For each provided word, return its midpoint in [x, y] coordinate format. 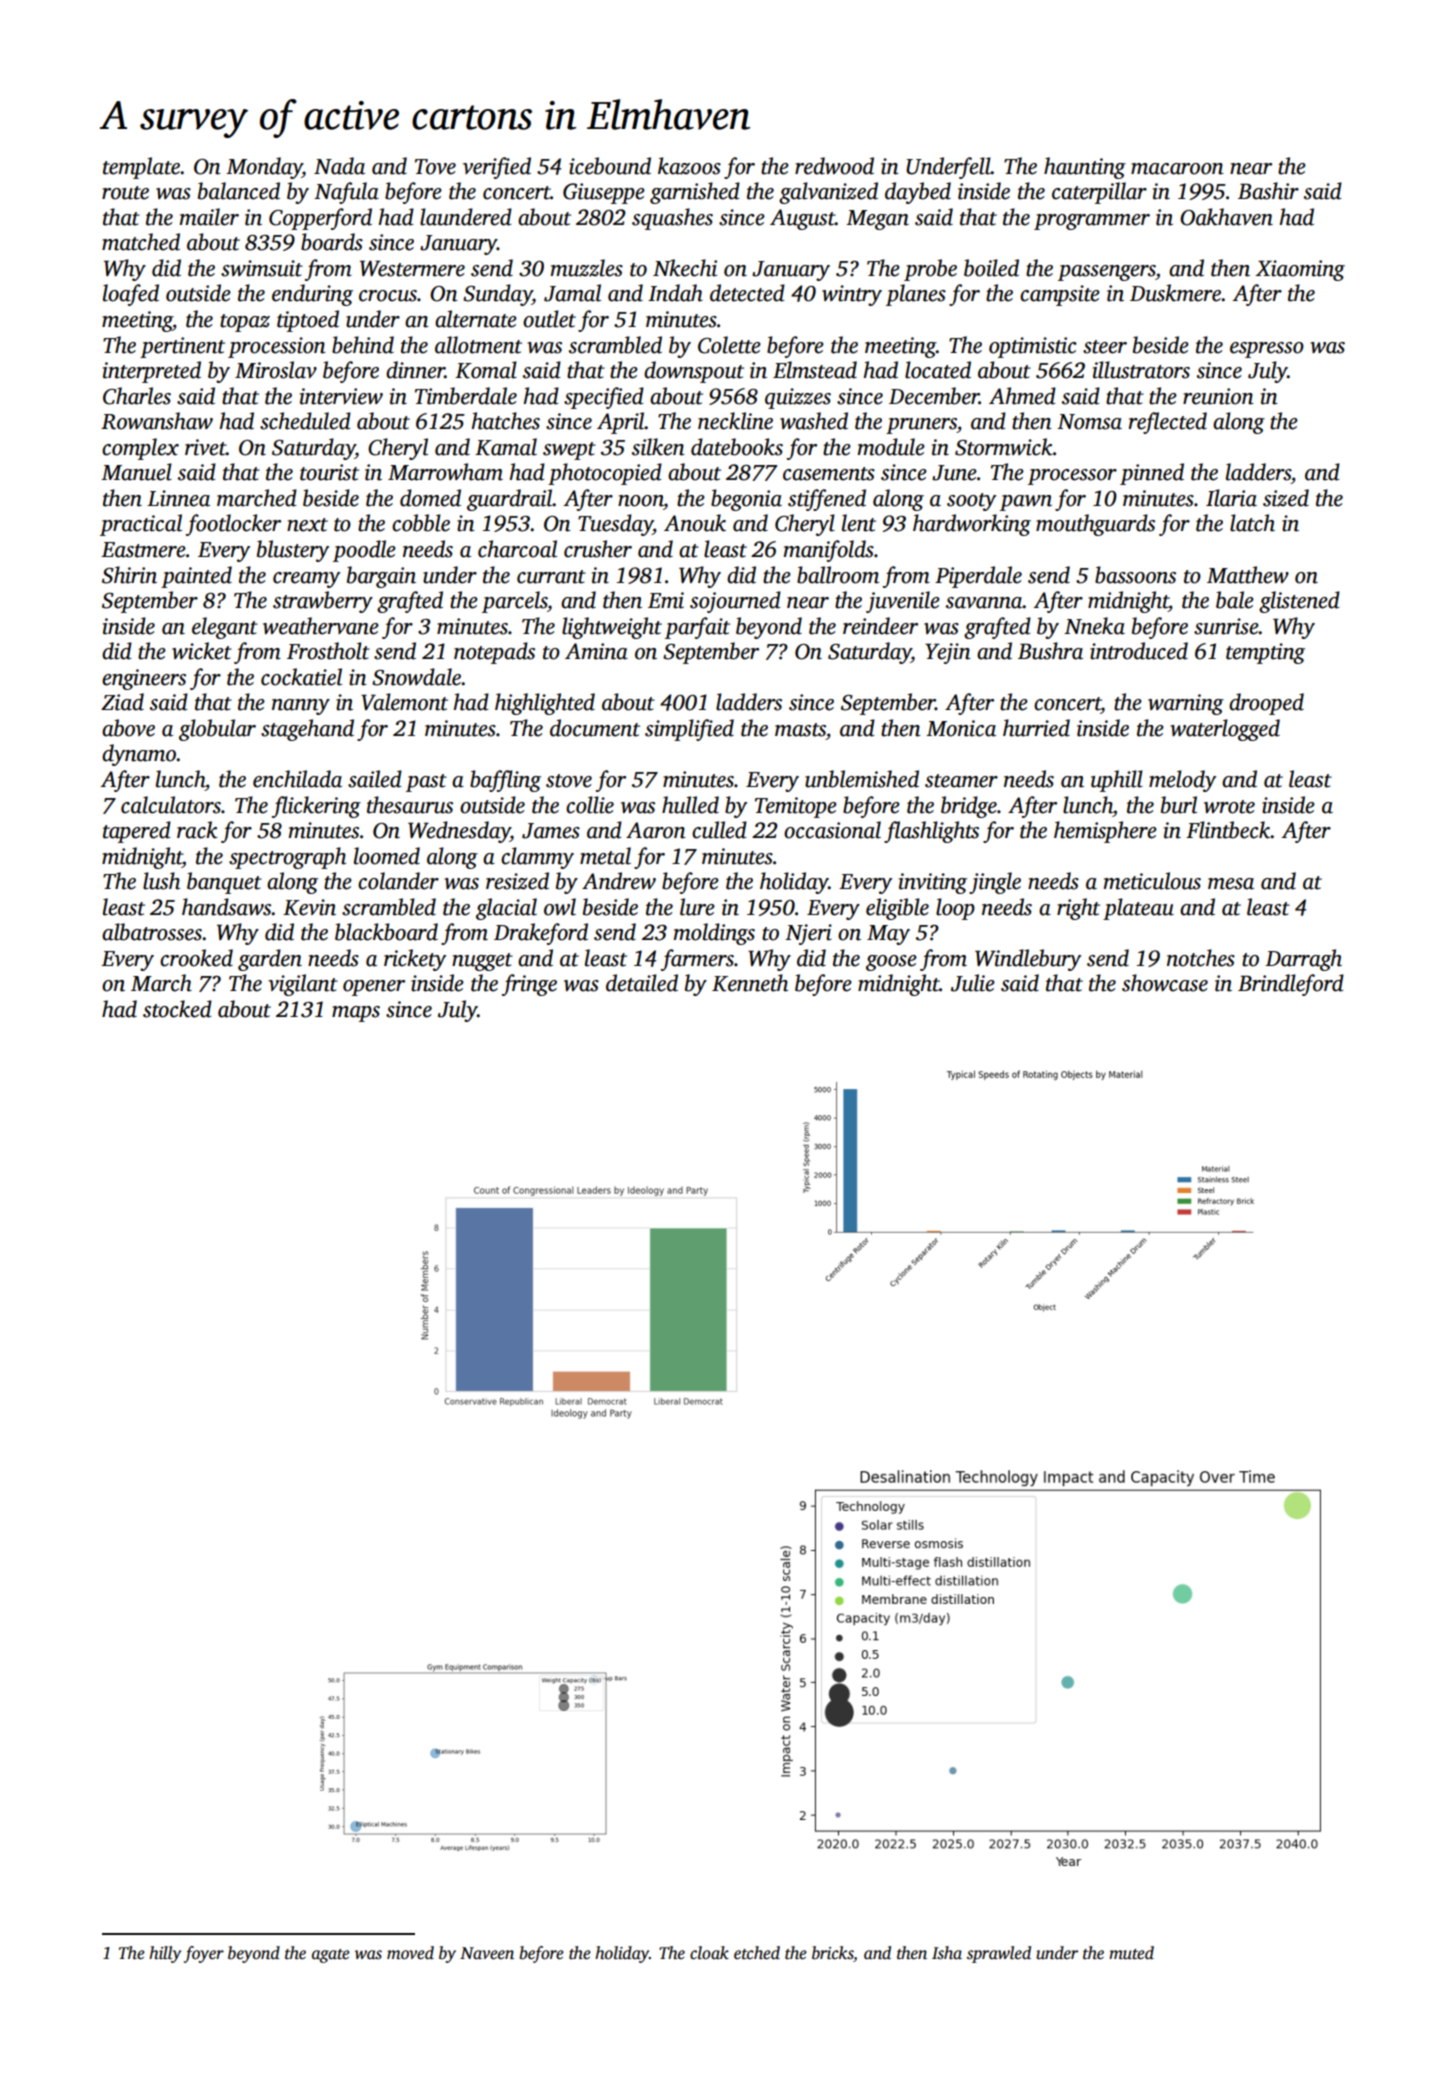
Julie [973, 983]
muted [1131, 1953]
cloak [709, 1953]
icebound [610, 166]
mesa [1231, 884]
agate [331, 1956]
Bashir [1268, 191]
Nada [339, 166]
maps [356, 1014]
